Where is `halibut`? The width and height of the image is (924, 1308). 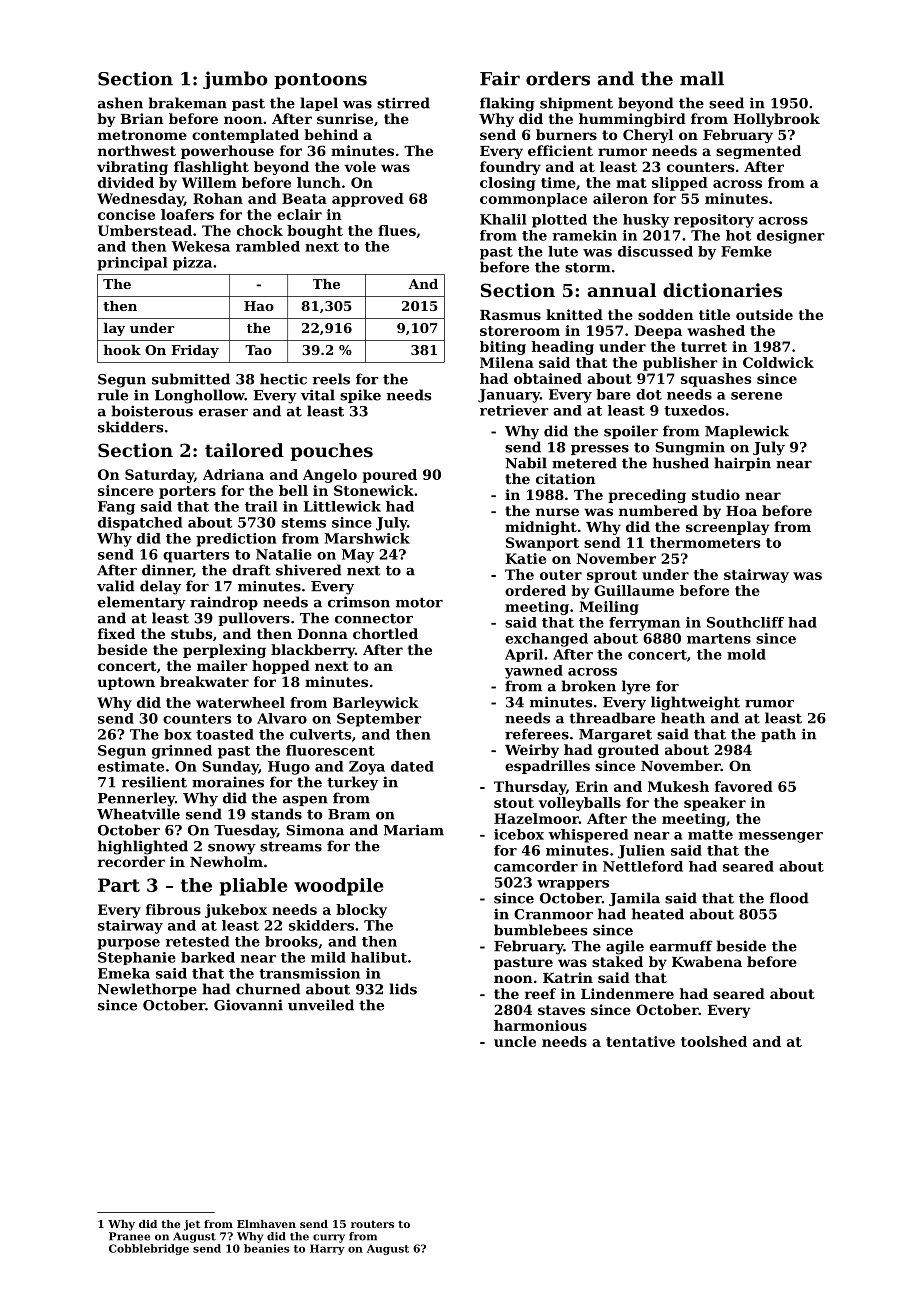 halibut is located at coordinates (379, 957).
